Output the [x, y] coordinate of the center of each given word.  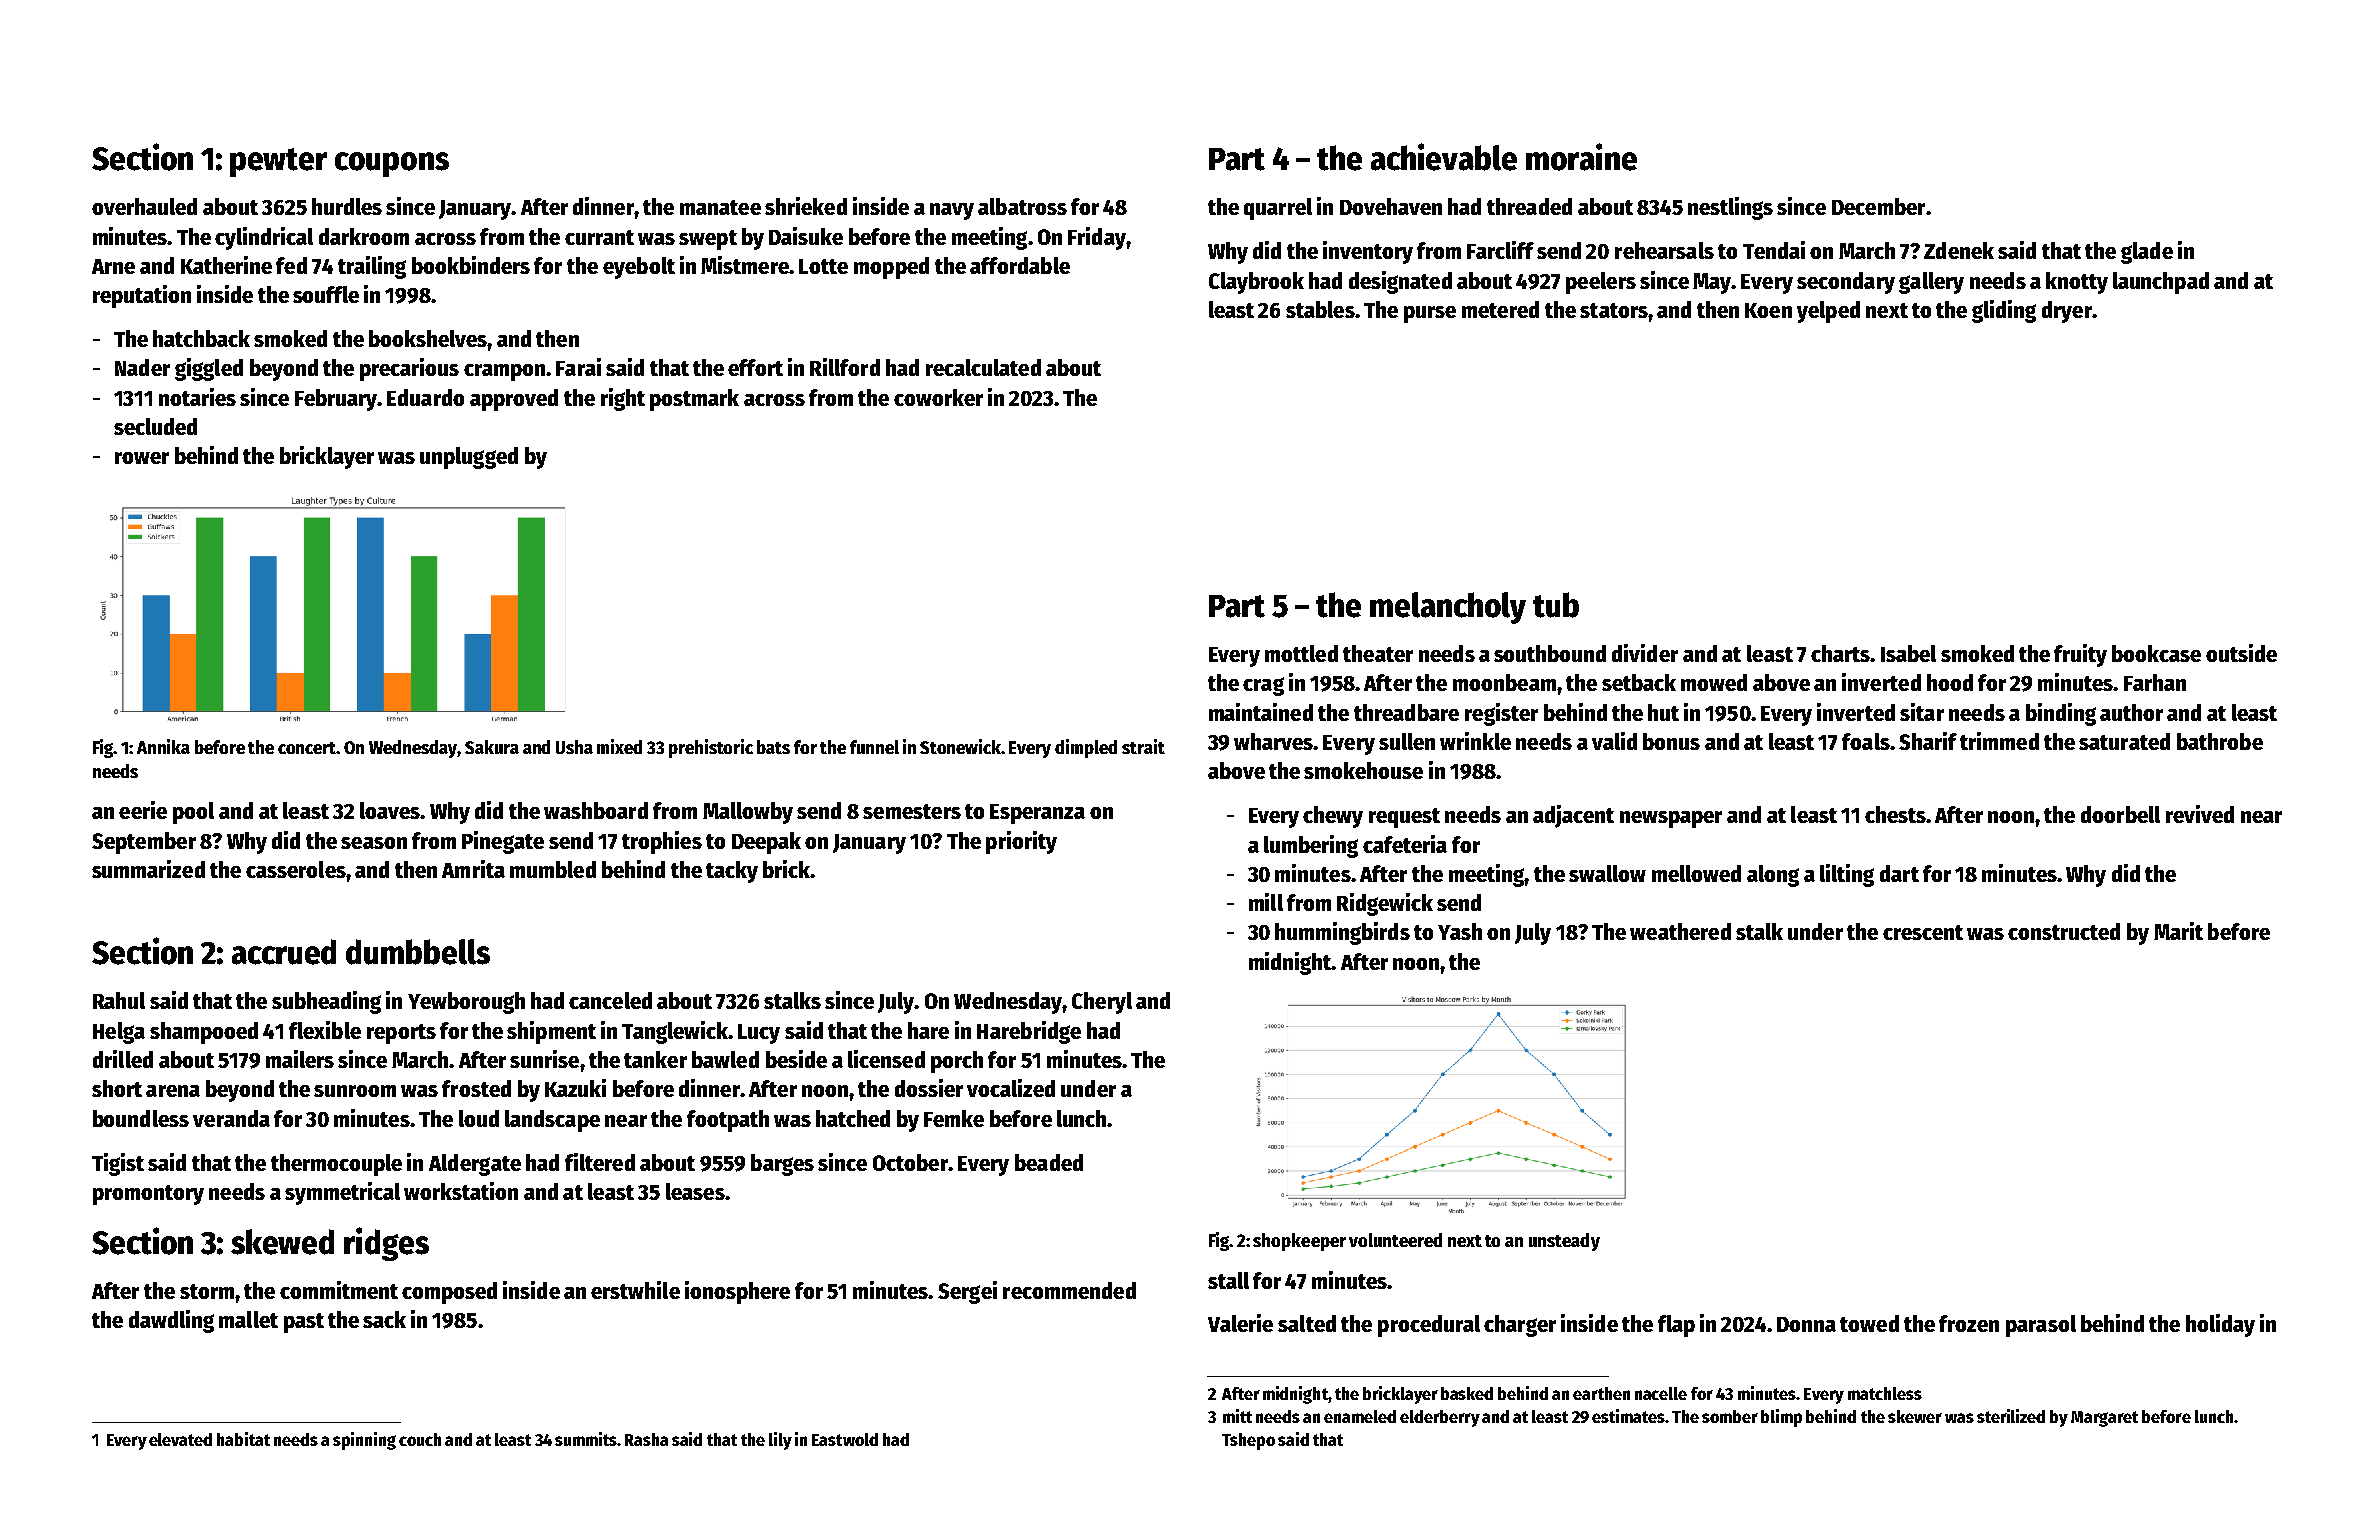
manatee [720, 207]
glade [2147, 253]
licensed [886, 1059]
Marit [2178, 931]
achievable [1444, 157]
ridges [386, 1244]
